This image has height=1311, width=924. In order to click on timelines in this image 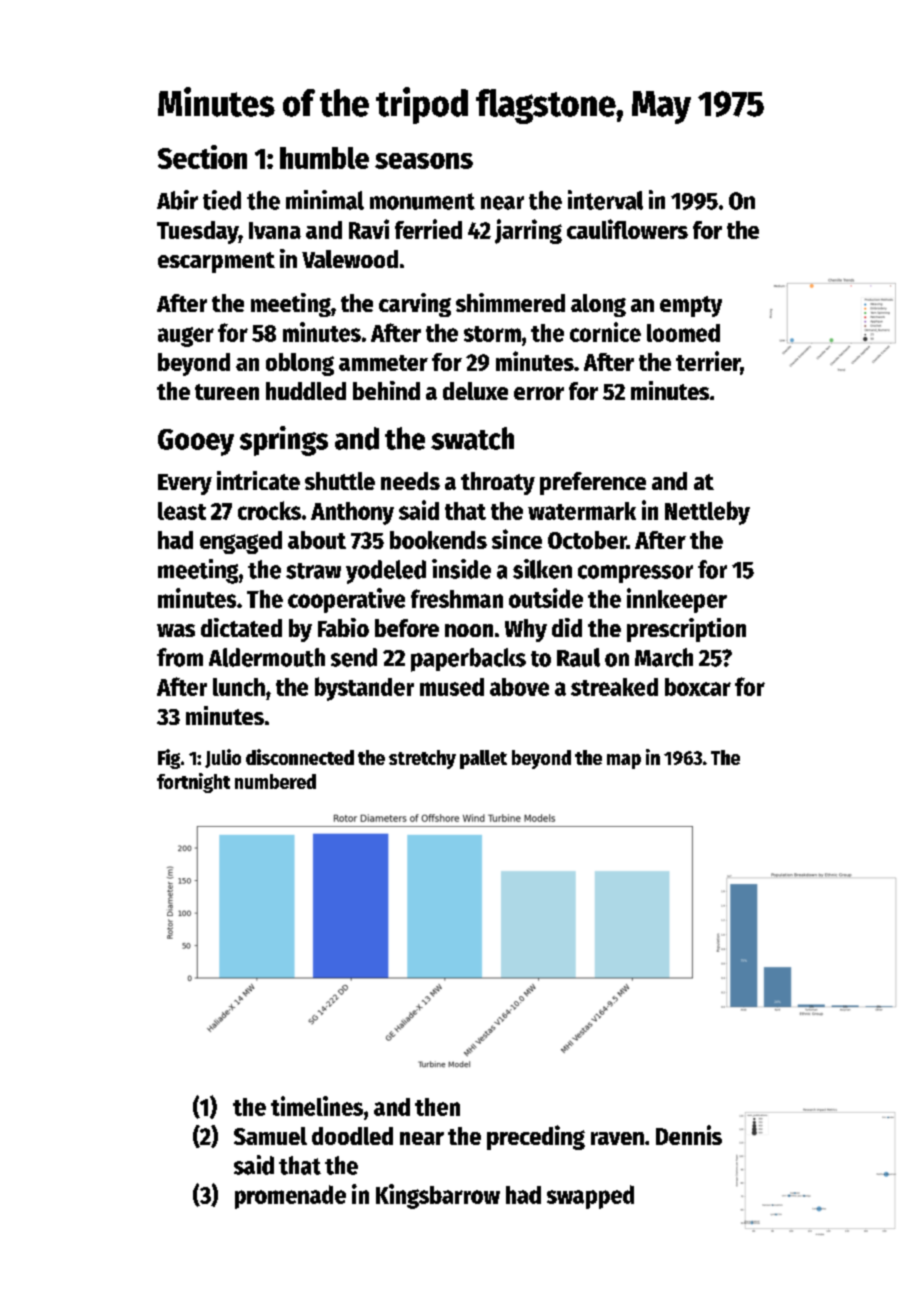, I will do `click(317, 1106)`.
